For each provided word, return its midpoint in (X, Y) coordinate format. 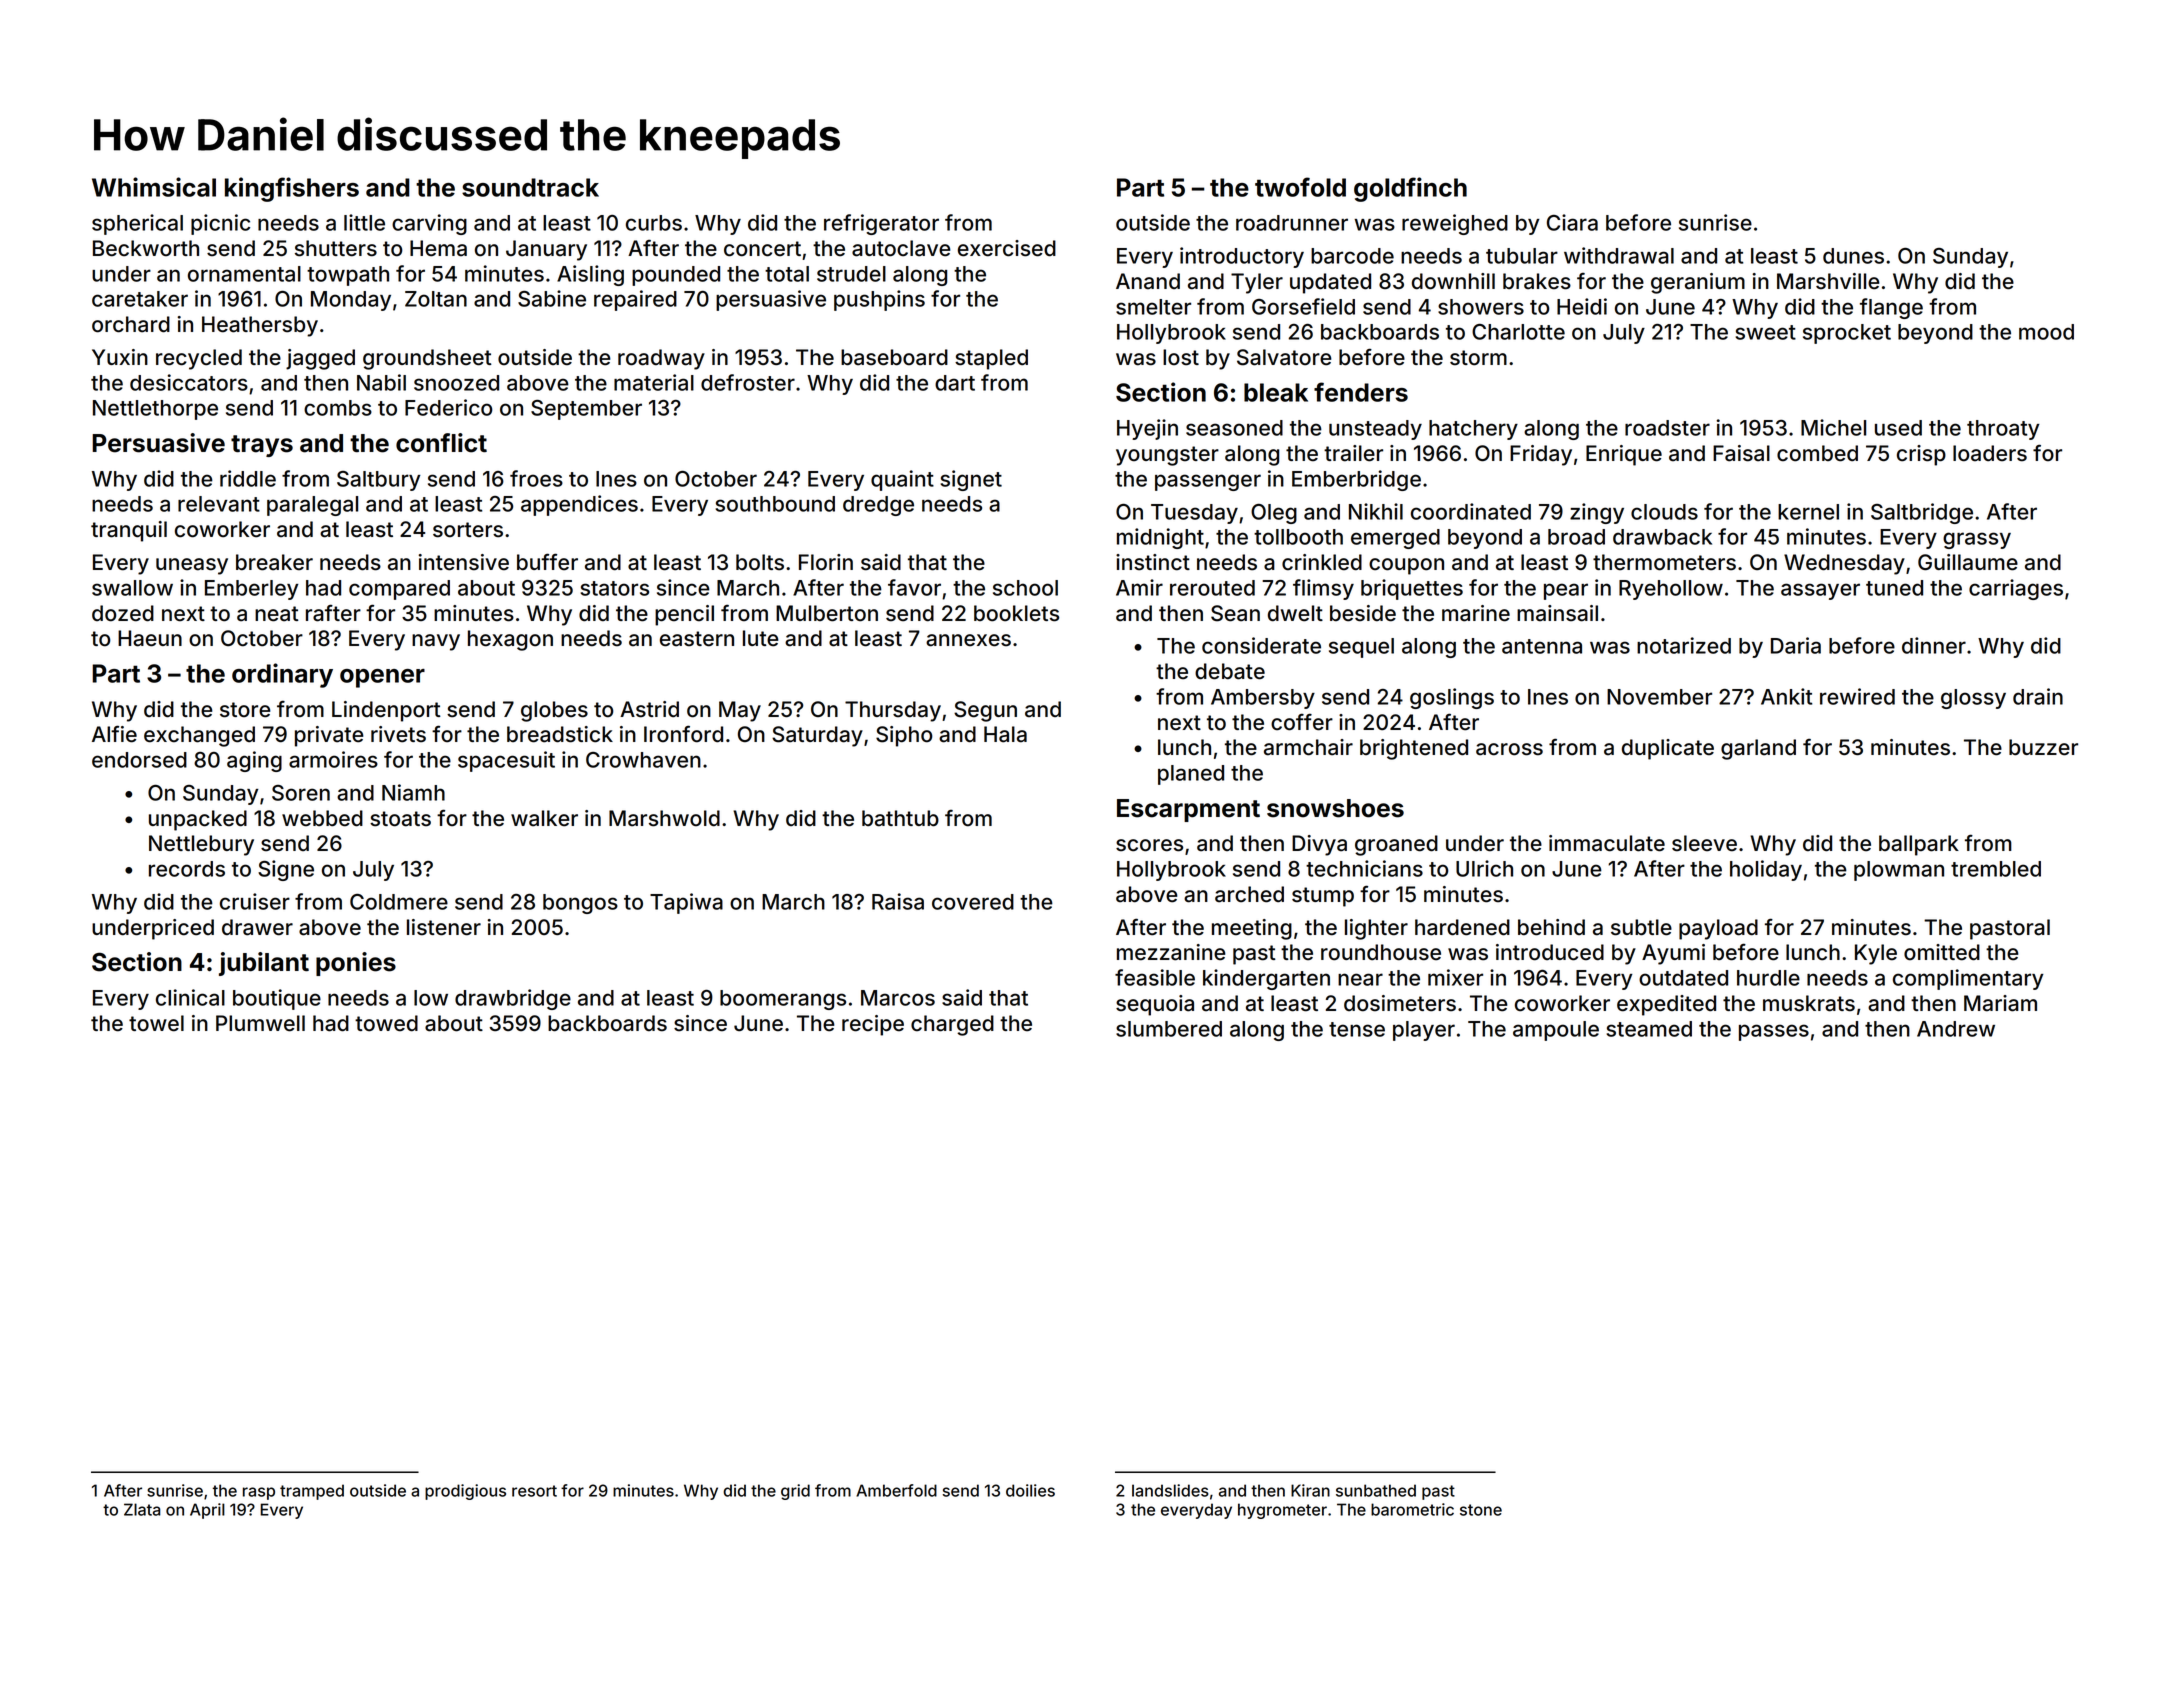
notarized (1684, 645)
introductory (1242, 257)
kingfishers (292, 189)
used (1898, 428)
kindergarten (1266, 979)
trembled (1996, 869)
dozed (123, 613)
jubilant (264, 964)
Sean (1235, 613)
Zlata (142, 1509)
